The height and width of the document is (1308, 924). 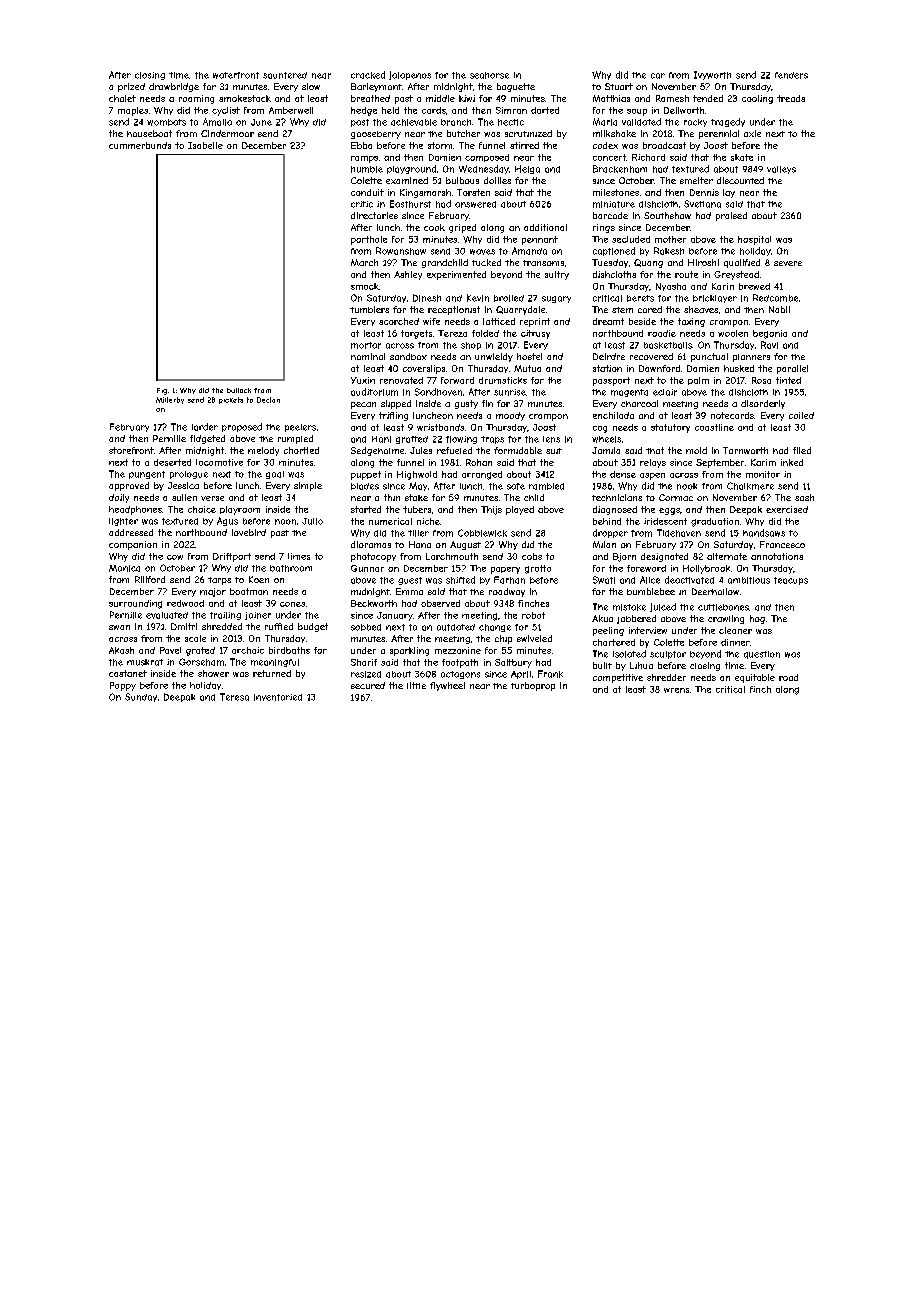 What do you see at coordinates (133, 111) in the document?
I see `maples` at bounding box center [133, 111].
